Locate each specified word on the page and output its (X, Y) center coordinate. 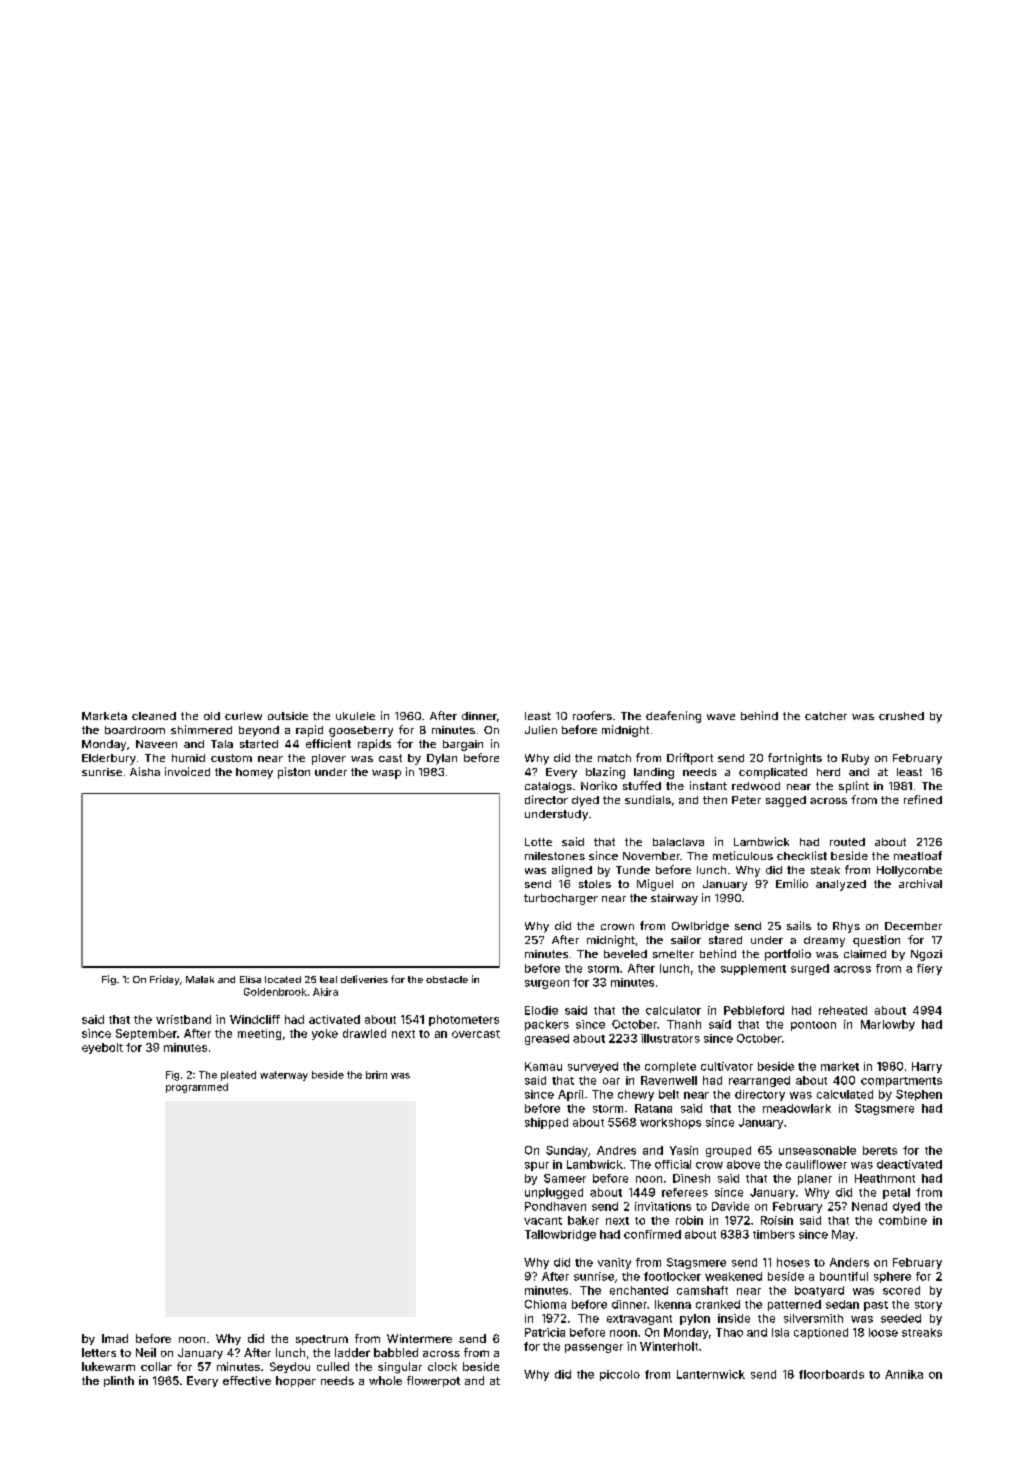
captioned (821, 1333)
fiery (929, 969)
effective (247, 1380)
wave (721, 717)
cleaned (154, 716)
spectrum (322, 1340)
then (715, 800)
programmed (197, 1088)
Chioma (545, 1304)
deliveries (364, 979)
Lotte (538, 842)
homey (254, 773)
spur (537, 1166)
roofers (592, 715)
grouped (728, 1151)
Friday (164, 980)
